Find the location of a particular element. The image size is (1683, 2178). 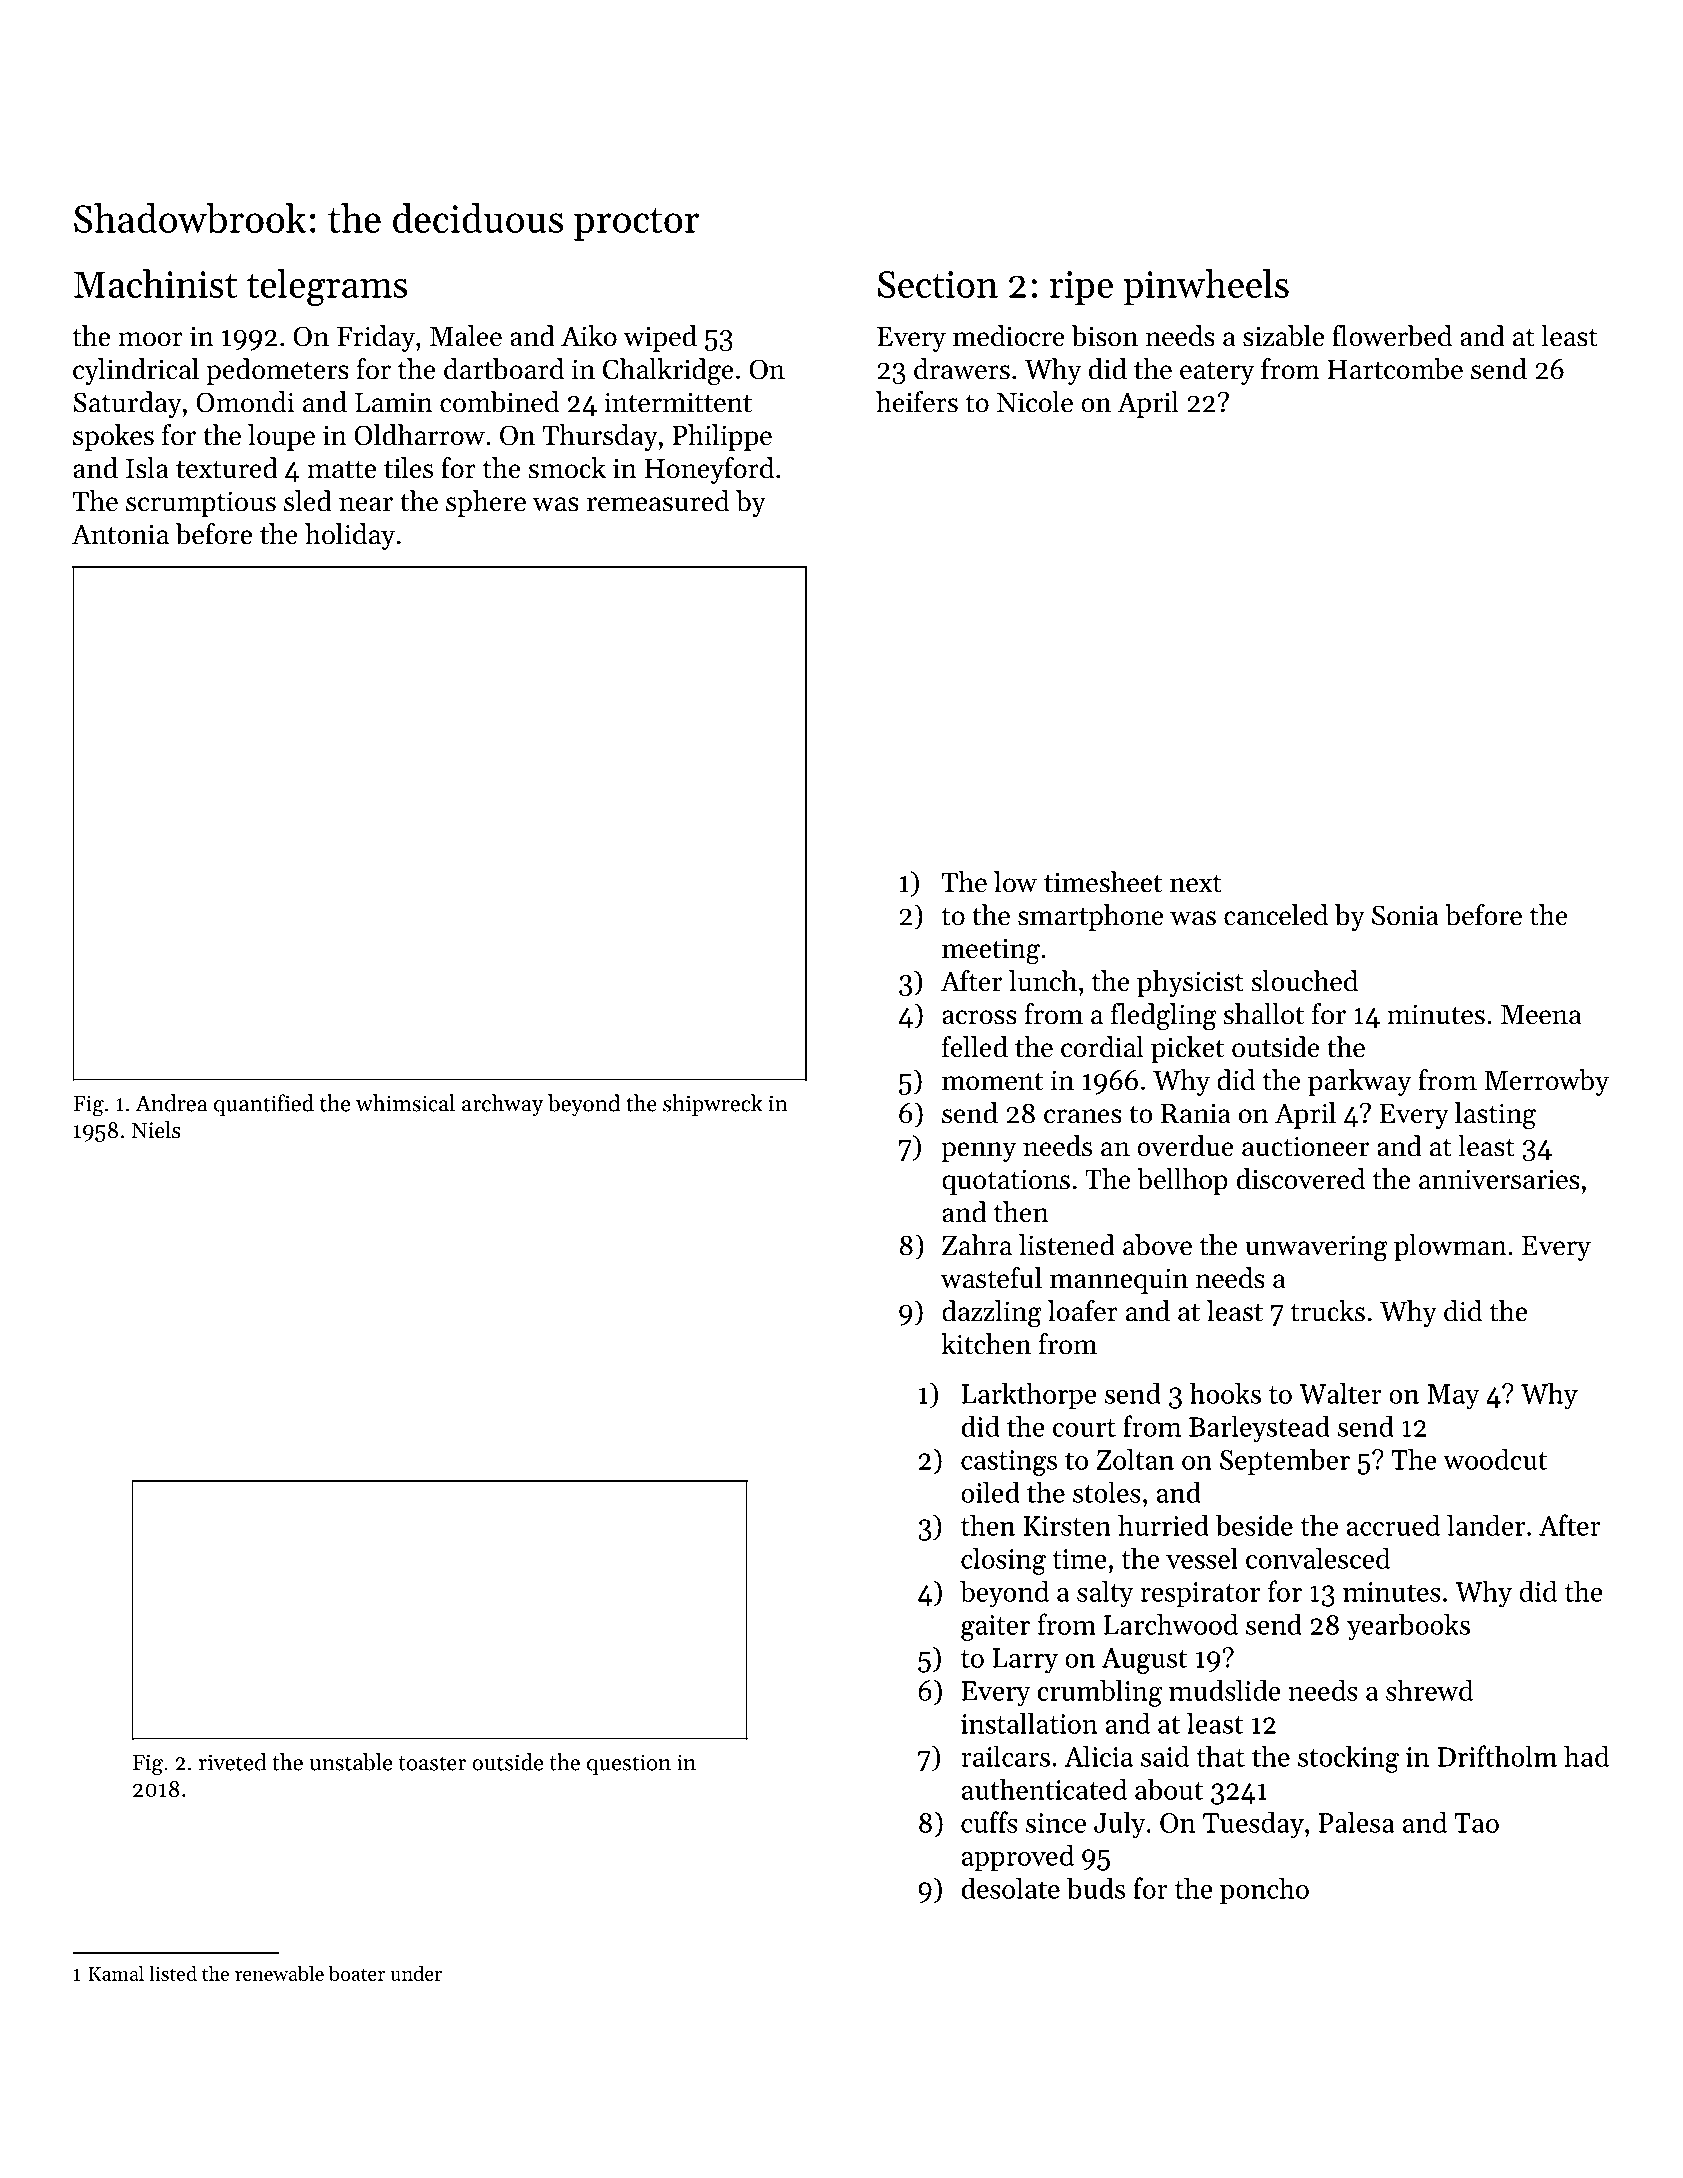

holiday is located at coordinates (350, 536).
